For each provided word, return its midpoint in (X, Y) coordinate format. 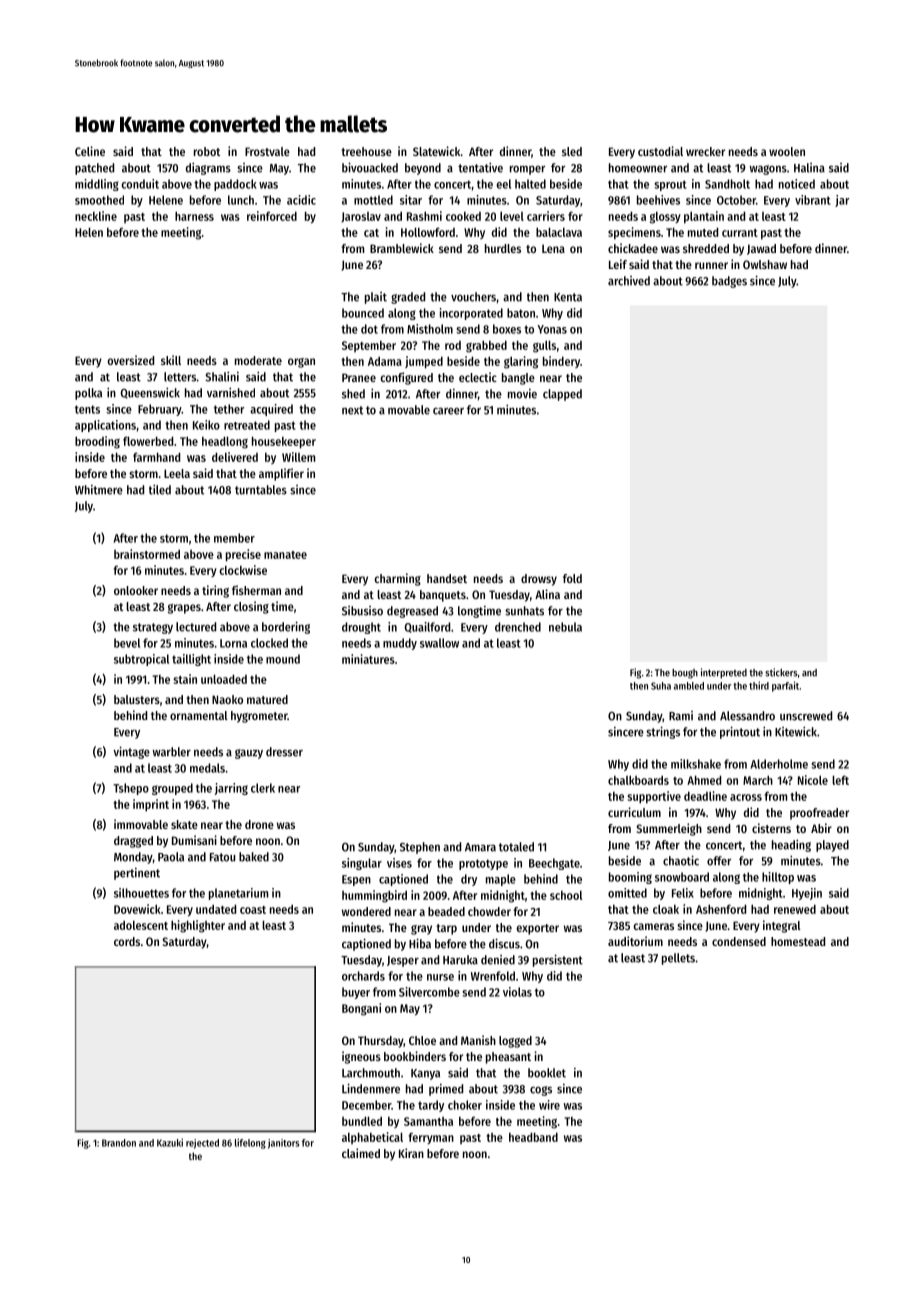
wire (549, 1105)
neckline (96, 216)
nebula (565, 627)
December (366, 1105)
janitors (283, 1144)
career (448, 411)
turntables (261, 490)
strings (663, 732)
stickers (781, 672)
